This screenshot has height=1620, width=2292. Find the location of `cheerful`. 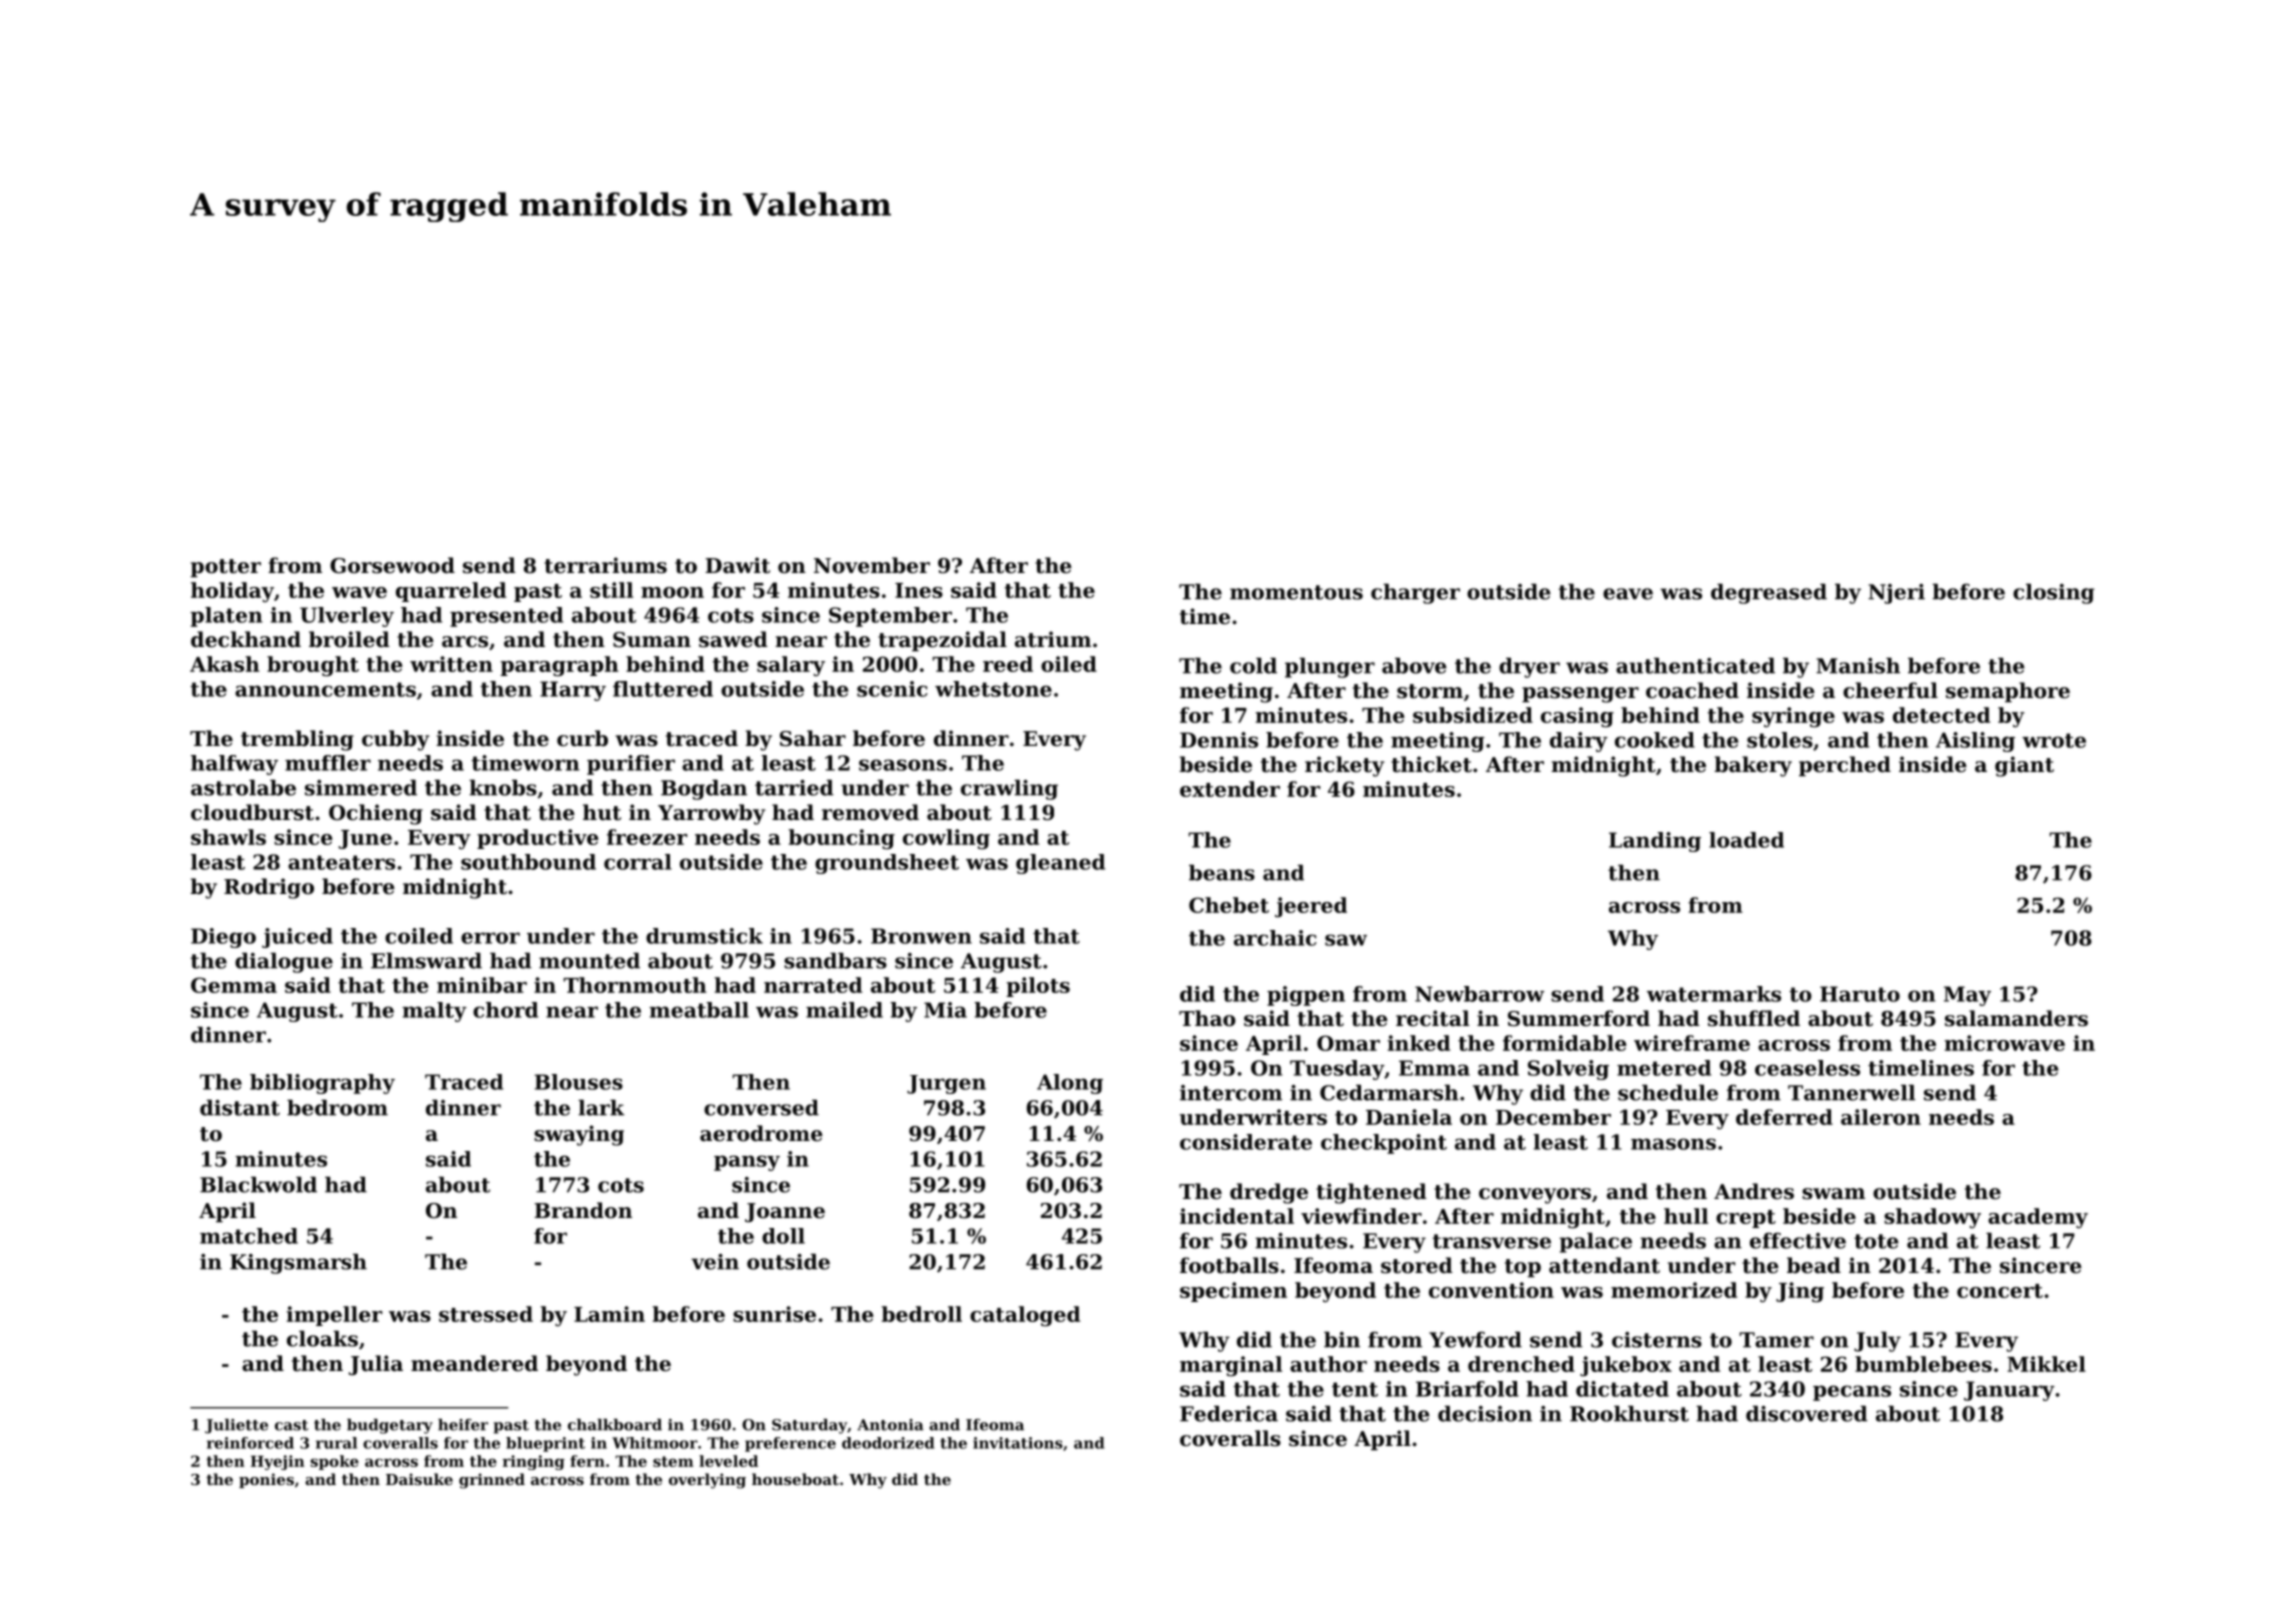

cheerful is located at coordinates (1890, 690).
